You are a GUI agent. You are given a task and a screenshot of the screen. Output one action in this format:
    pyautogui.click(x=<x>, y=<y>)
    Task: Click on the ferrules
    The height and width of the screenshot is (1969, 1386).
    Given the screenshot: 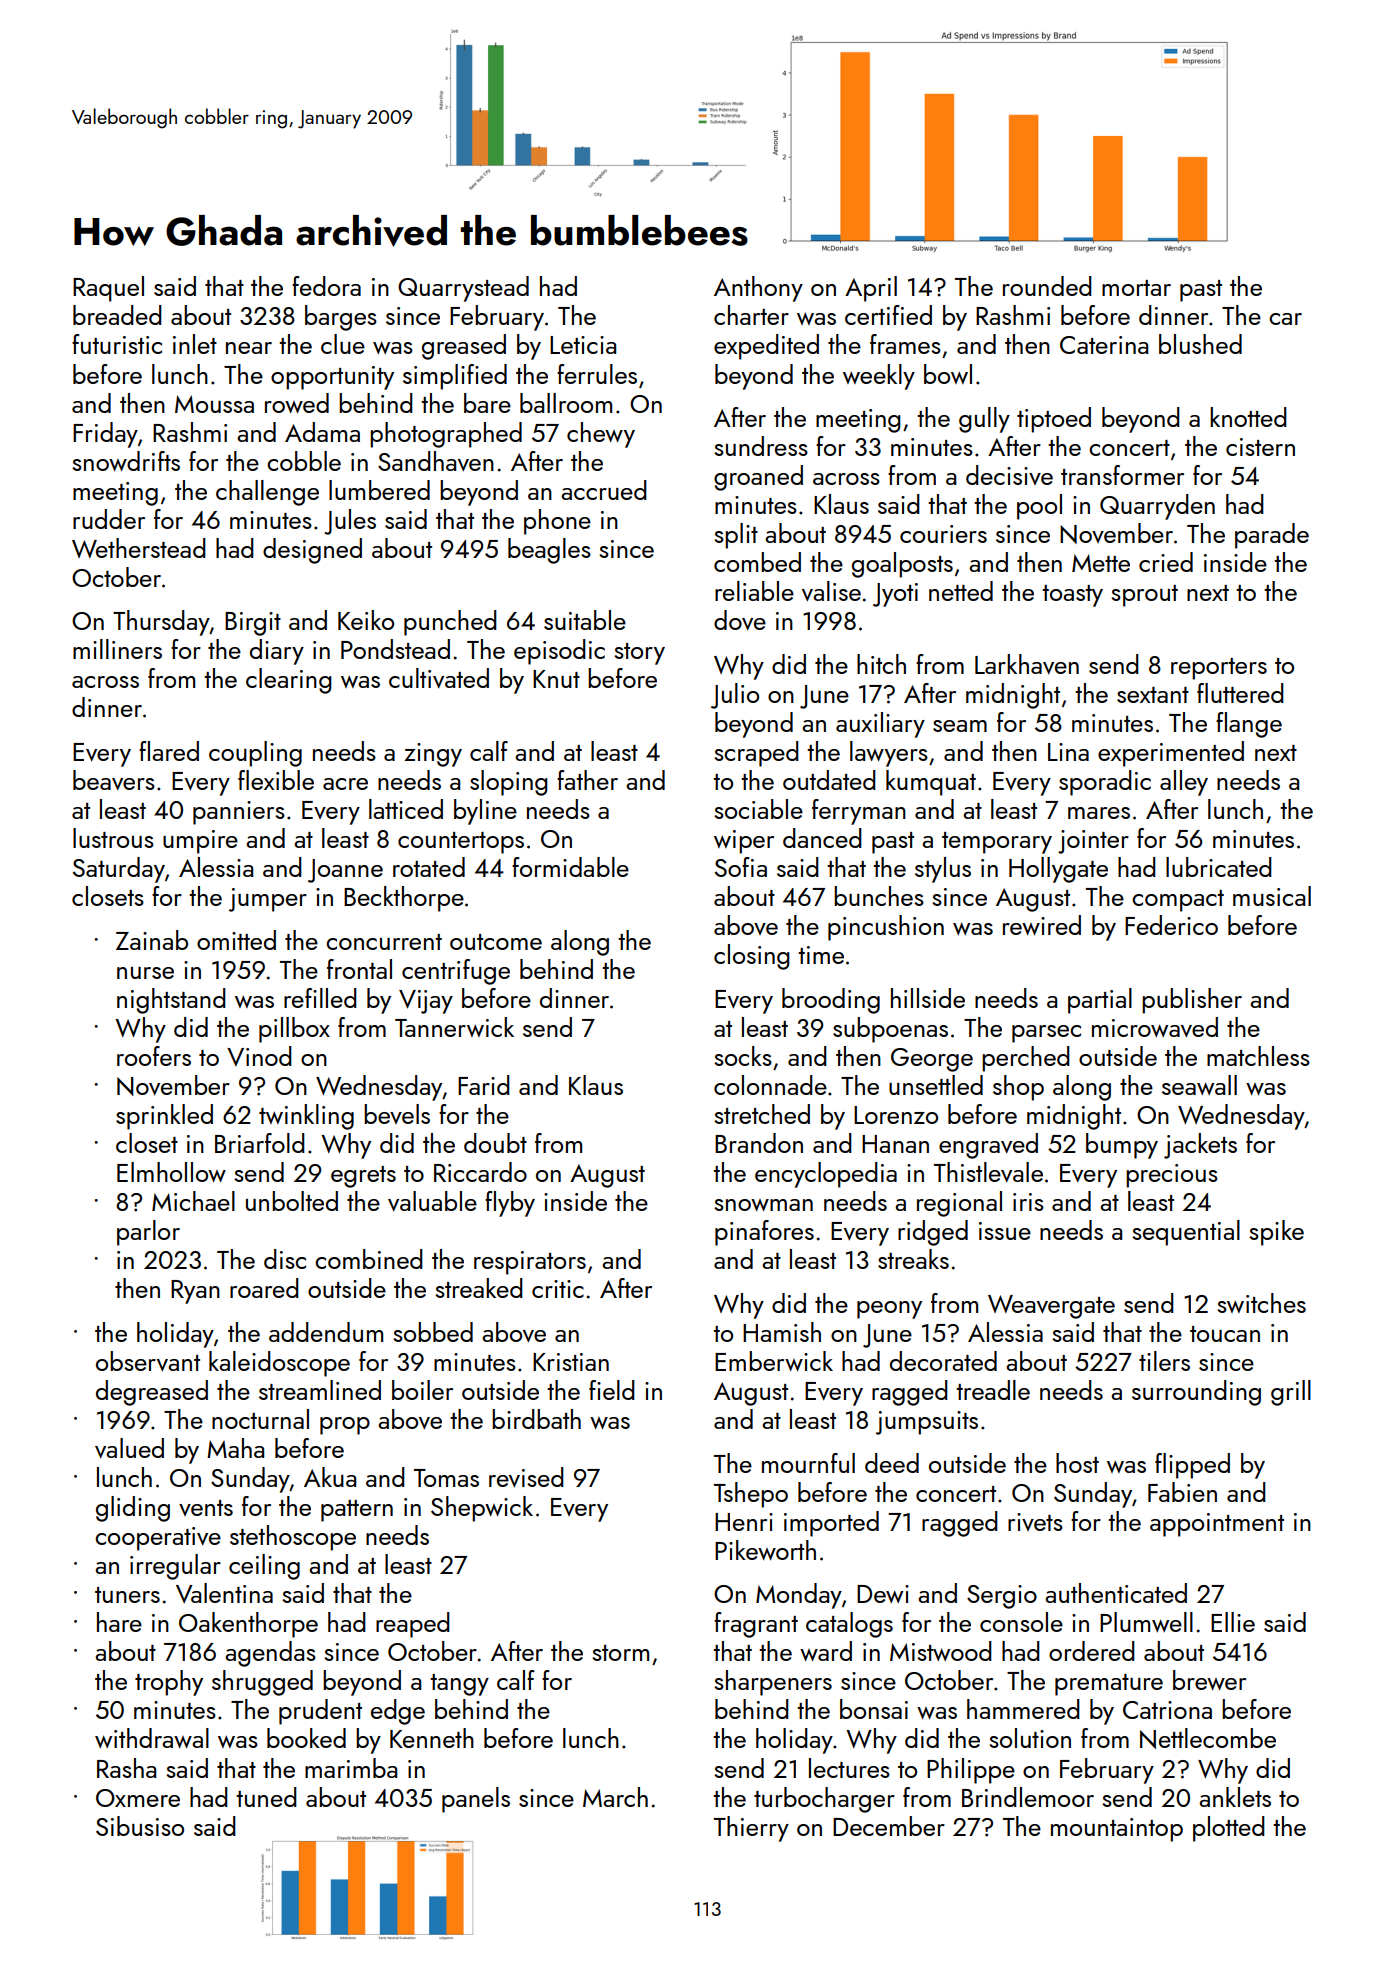 What is the action you would take?
    pyautogui.click(x=597, y=374)
